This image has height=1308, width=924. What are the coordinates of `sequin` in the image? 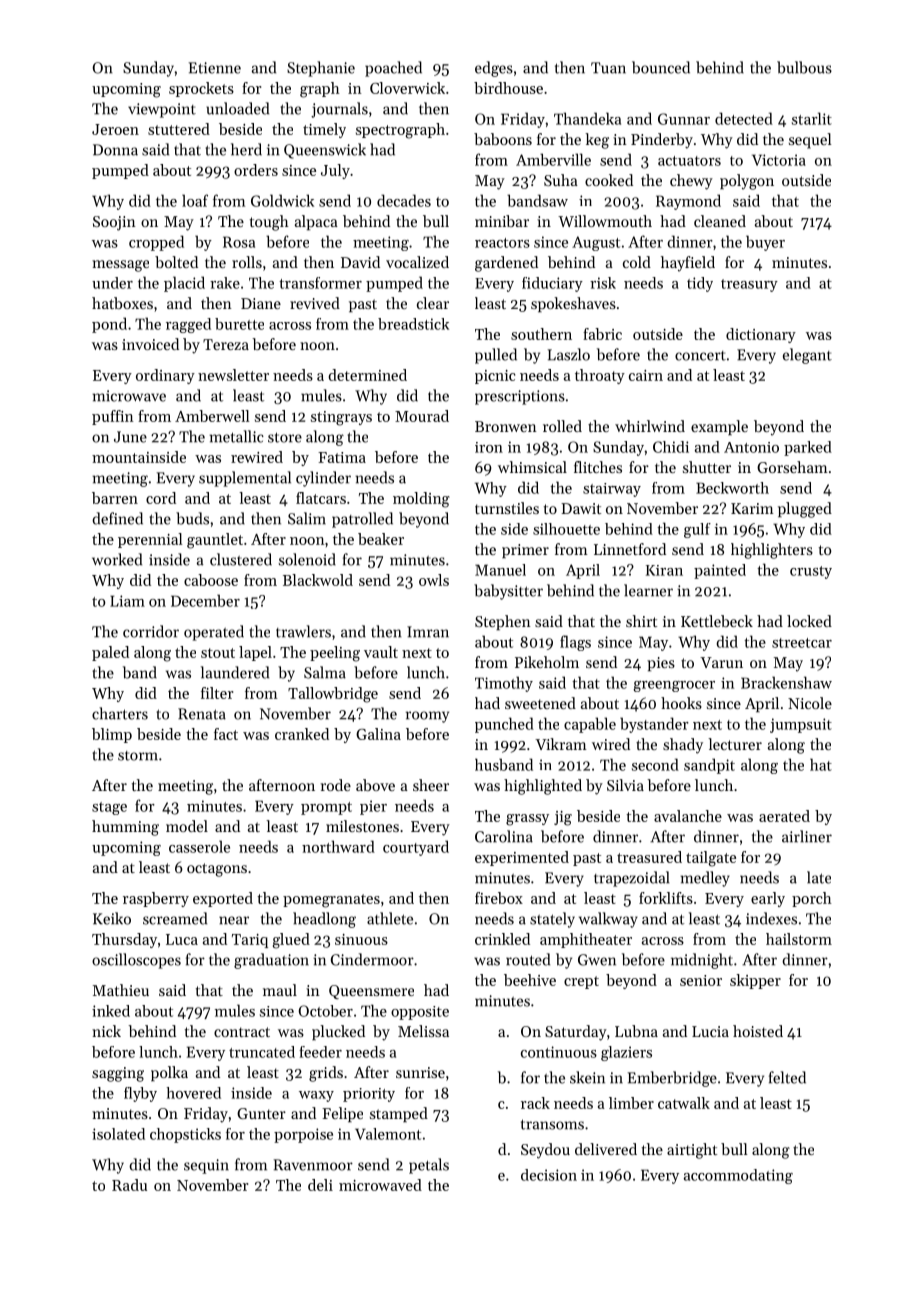 It's located at (206, 1166).
